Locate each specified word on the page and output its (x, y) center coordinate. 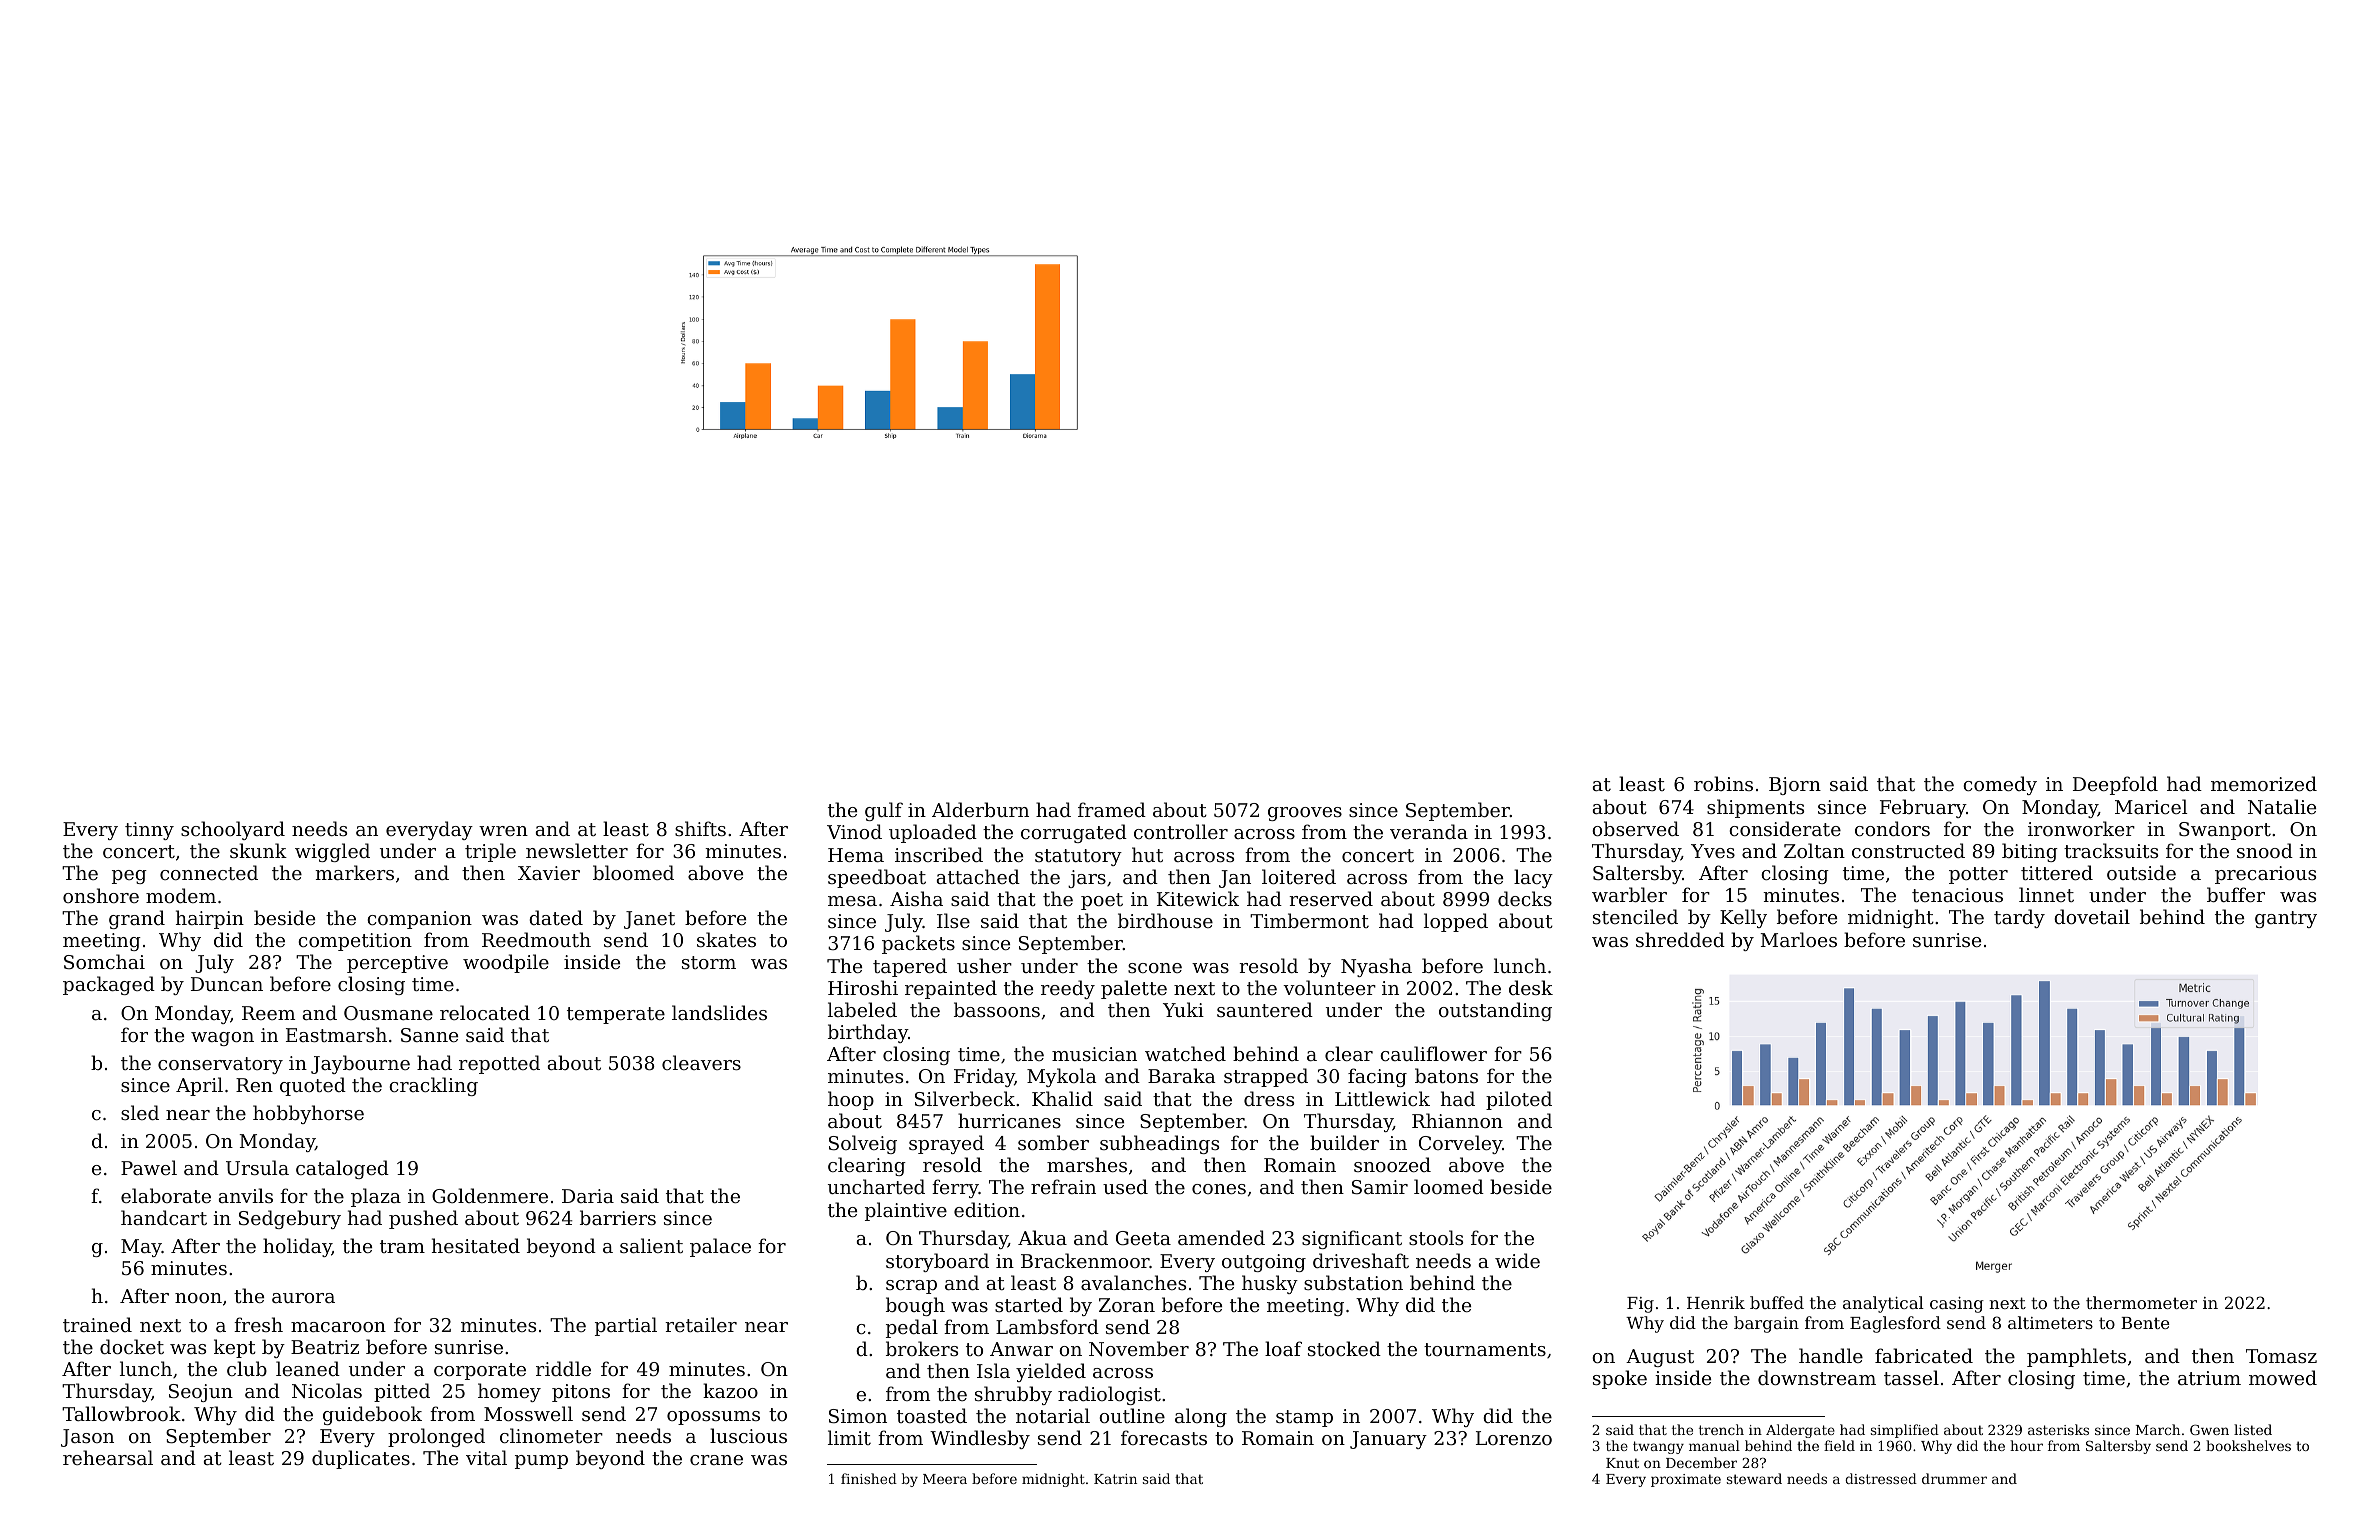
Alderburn (980, 809)
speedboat (877, 878)
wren (503, 831)
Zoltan (1814, 850)
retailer (701, 1324)
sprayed (946, 1144)
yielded (1051, 1372)
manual (1714, 1445)
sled (140, 1112)
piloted (1519, 1100)
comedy (2000, 785)
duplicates (361, 1459)
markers (354, 872)
